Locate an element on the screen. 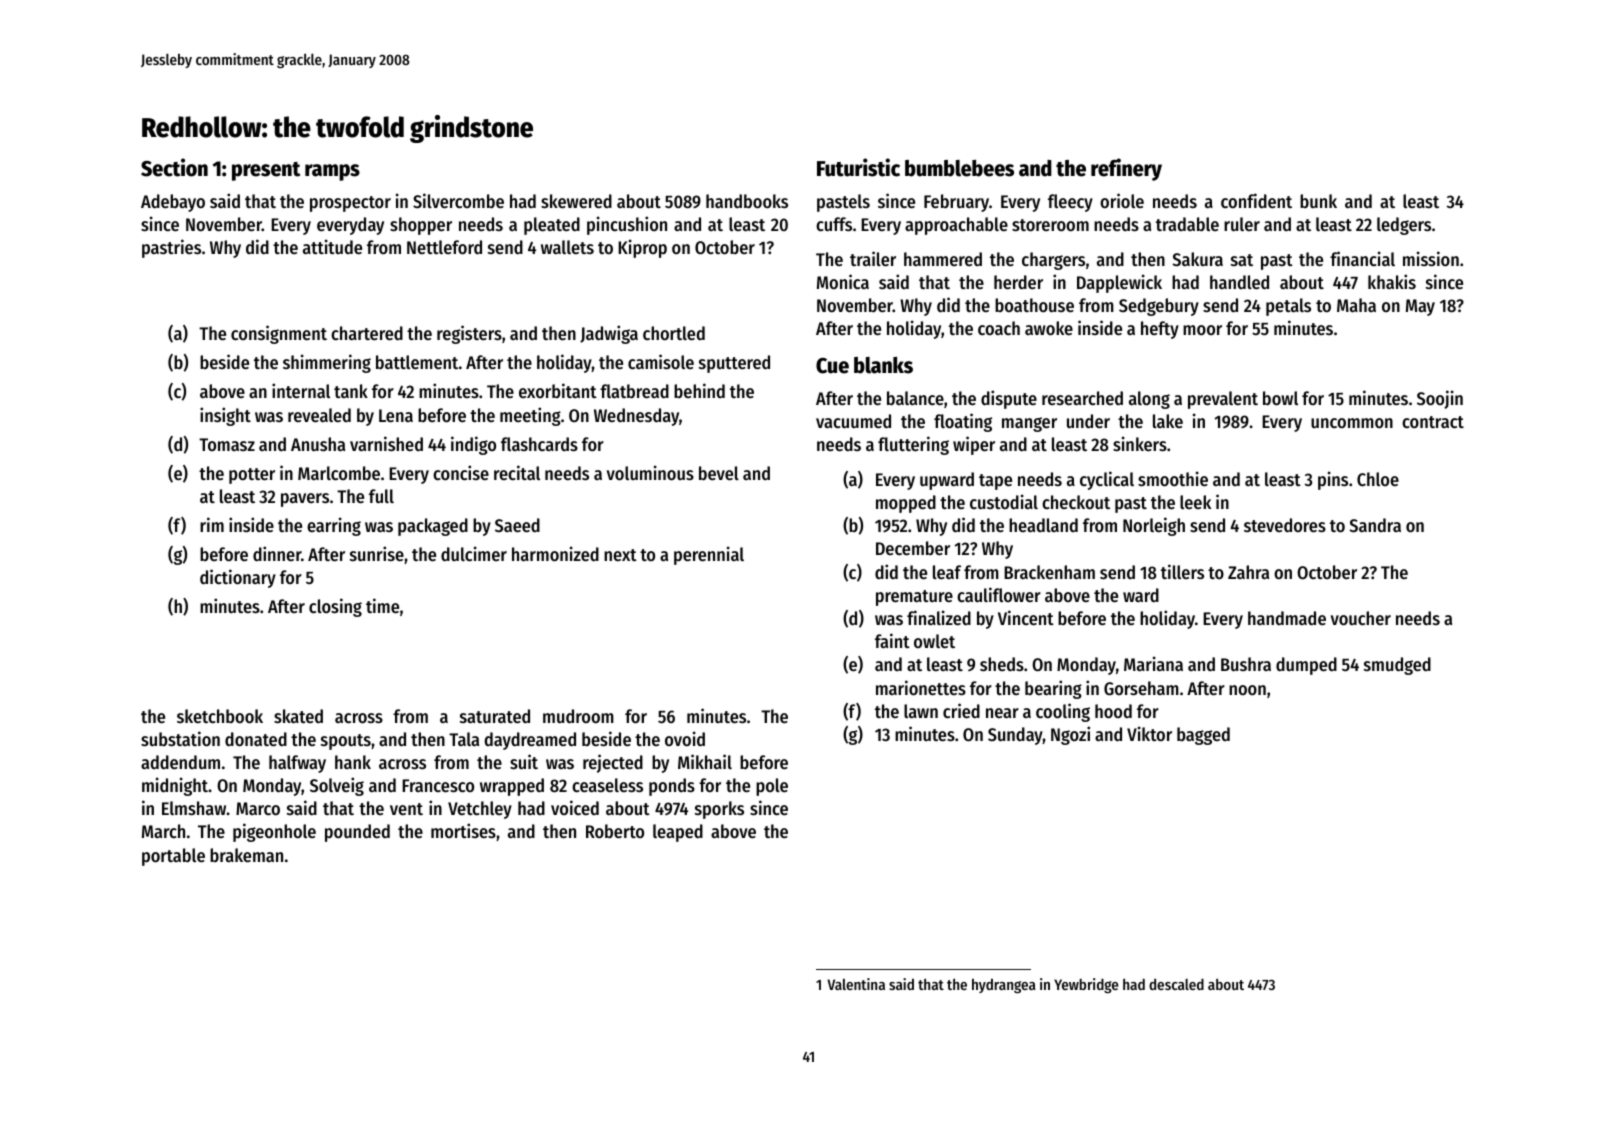 This screenshot has width=1605, height=1135. bowl is located at coordinates (1280, 398).
